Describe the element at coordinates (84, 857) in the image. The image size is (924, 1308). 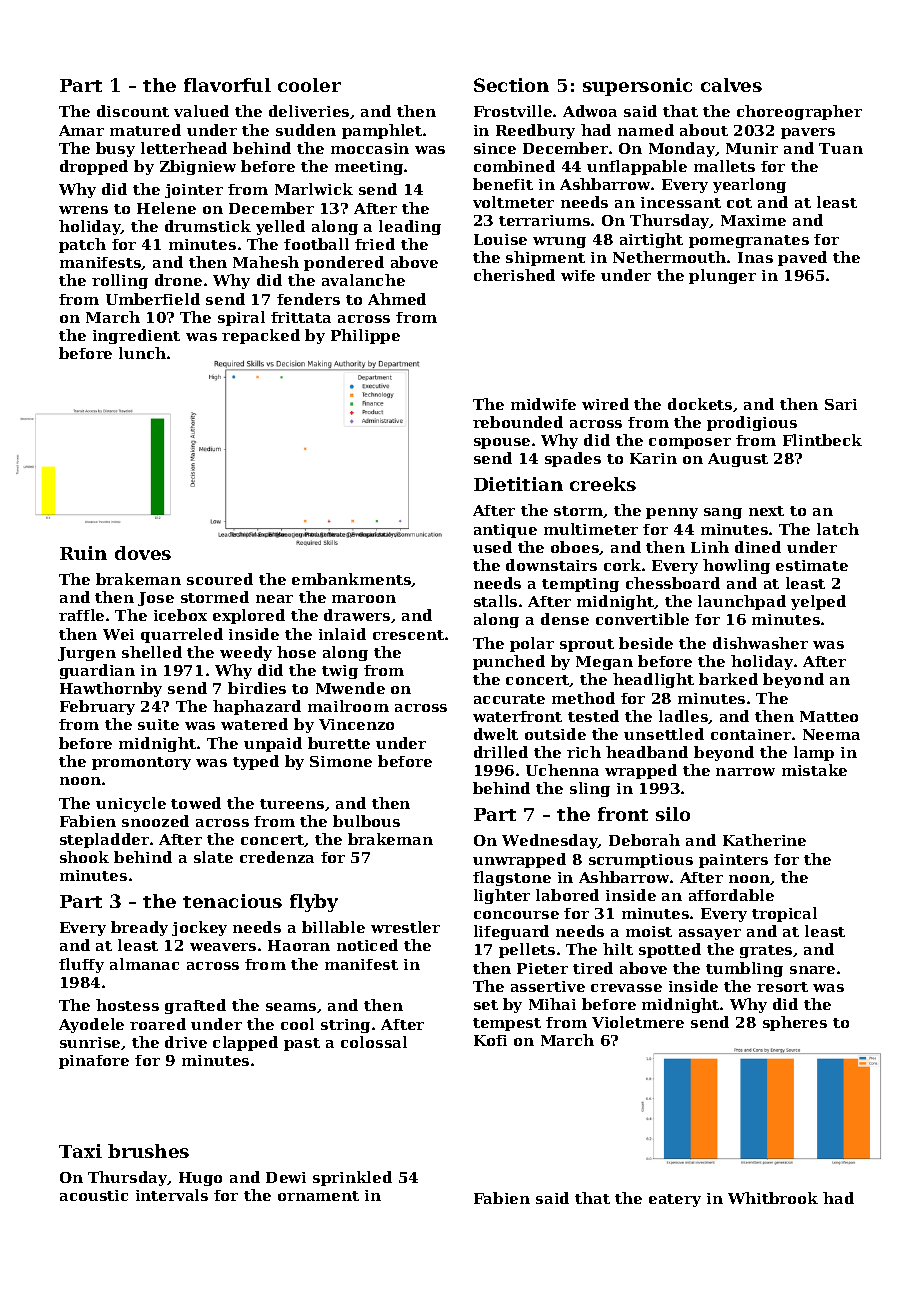
I see `shook` at that location.
